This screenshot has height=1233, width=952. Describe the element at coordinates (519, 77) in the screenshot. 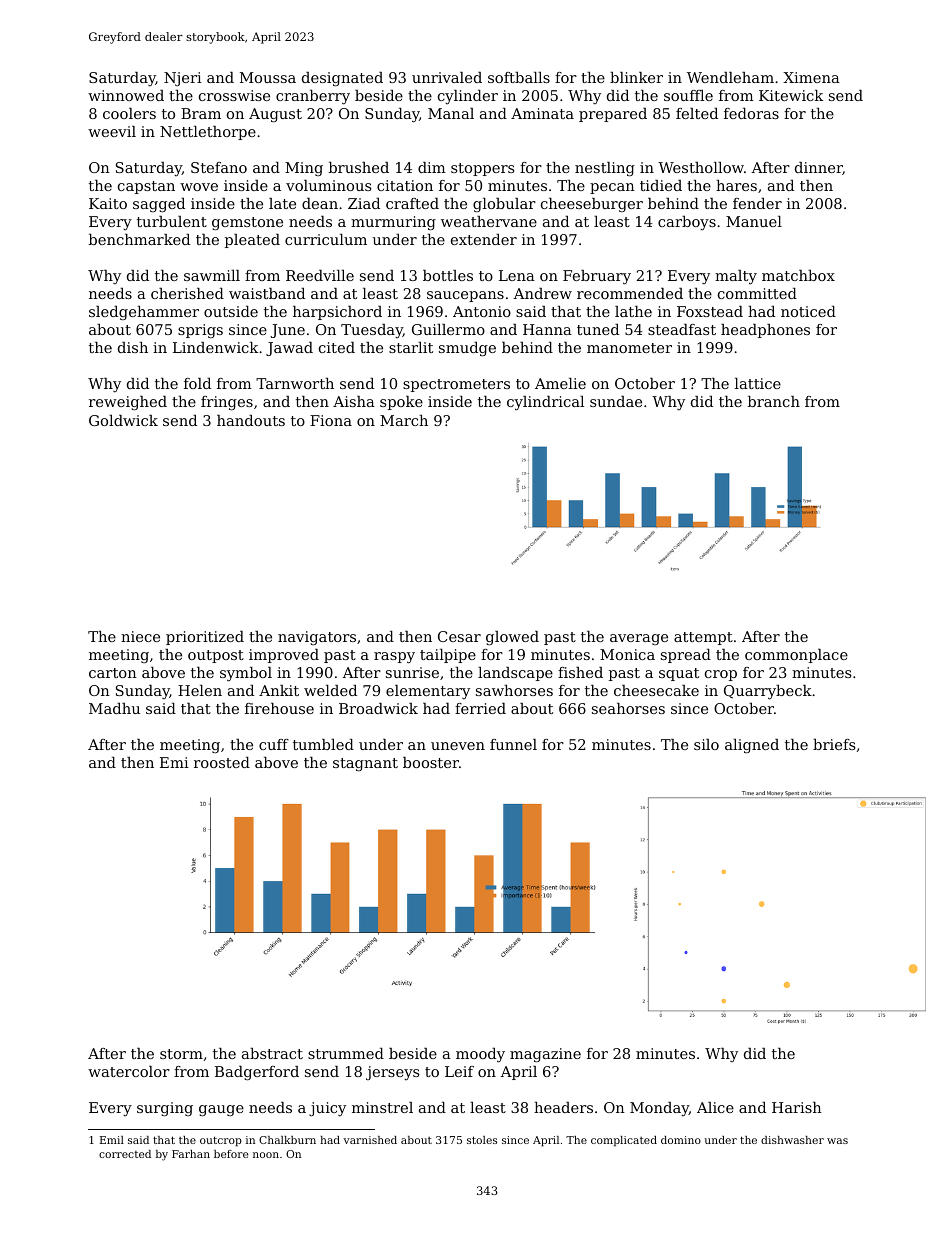

I see `softballs` at that location.
